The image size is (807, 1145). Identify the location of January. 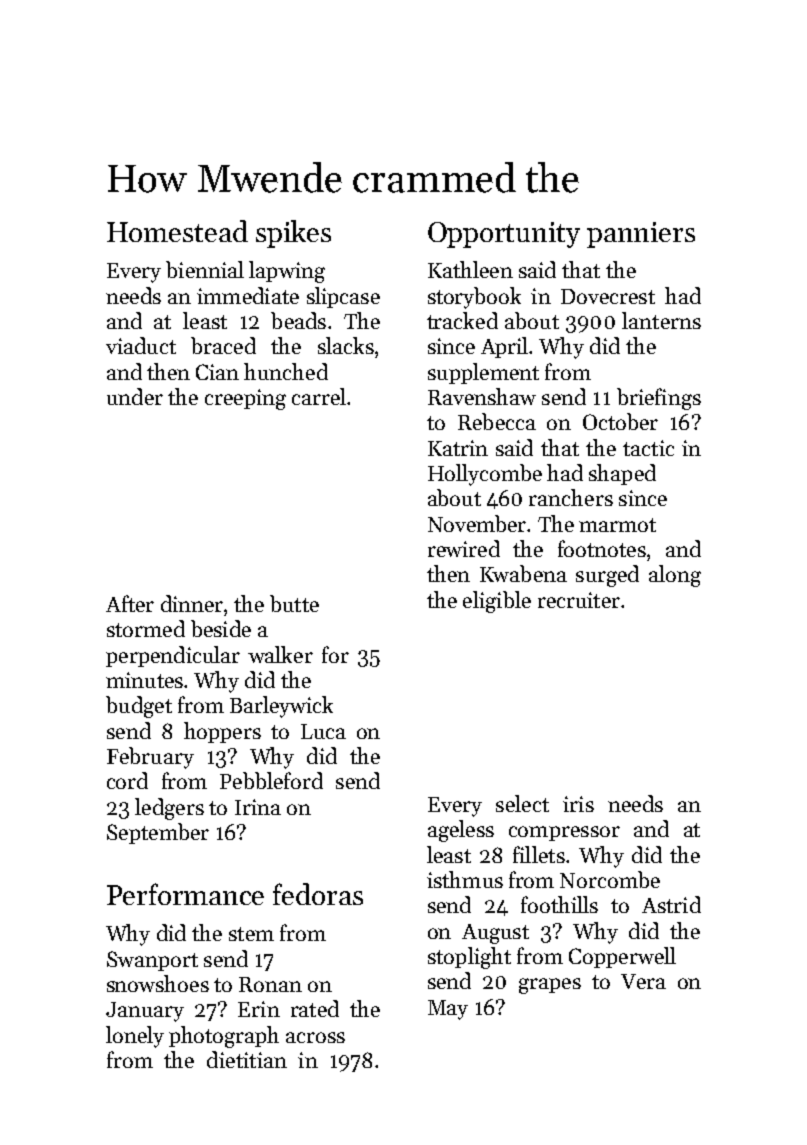
(145, 1012).
